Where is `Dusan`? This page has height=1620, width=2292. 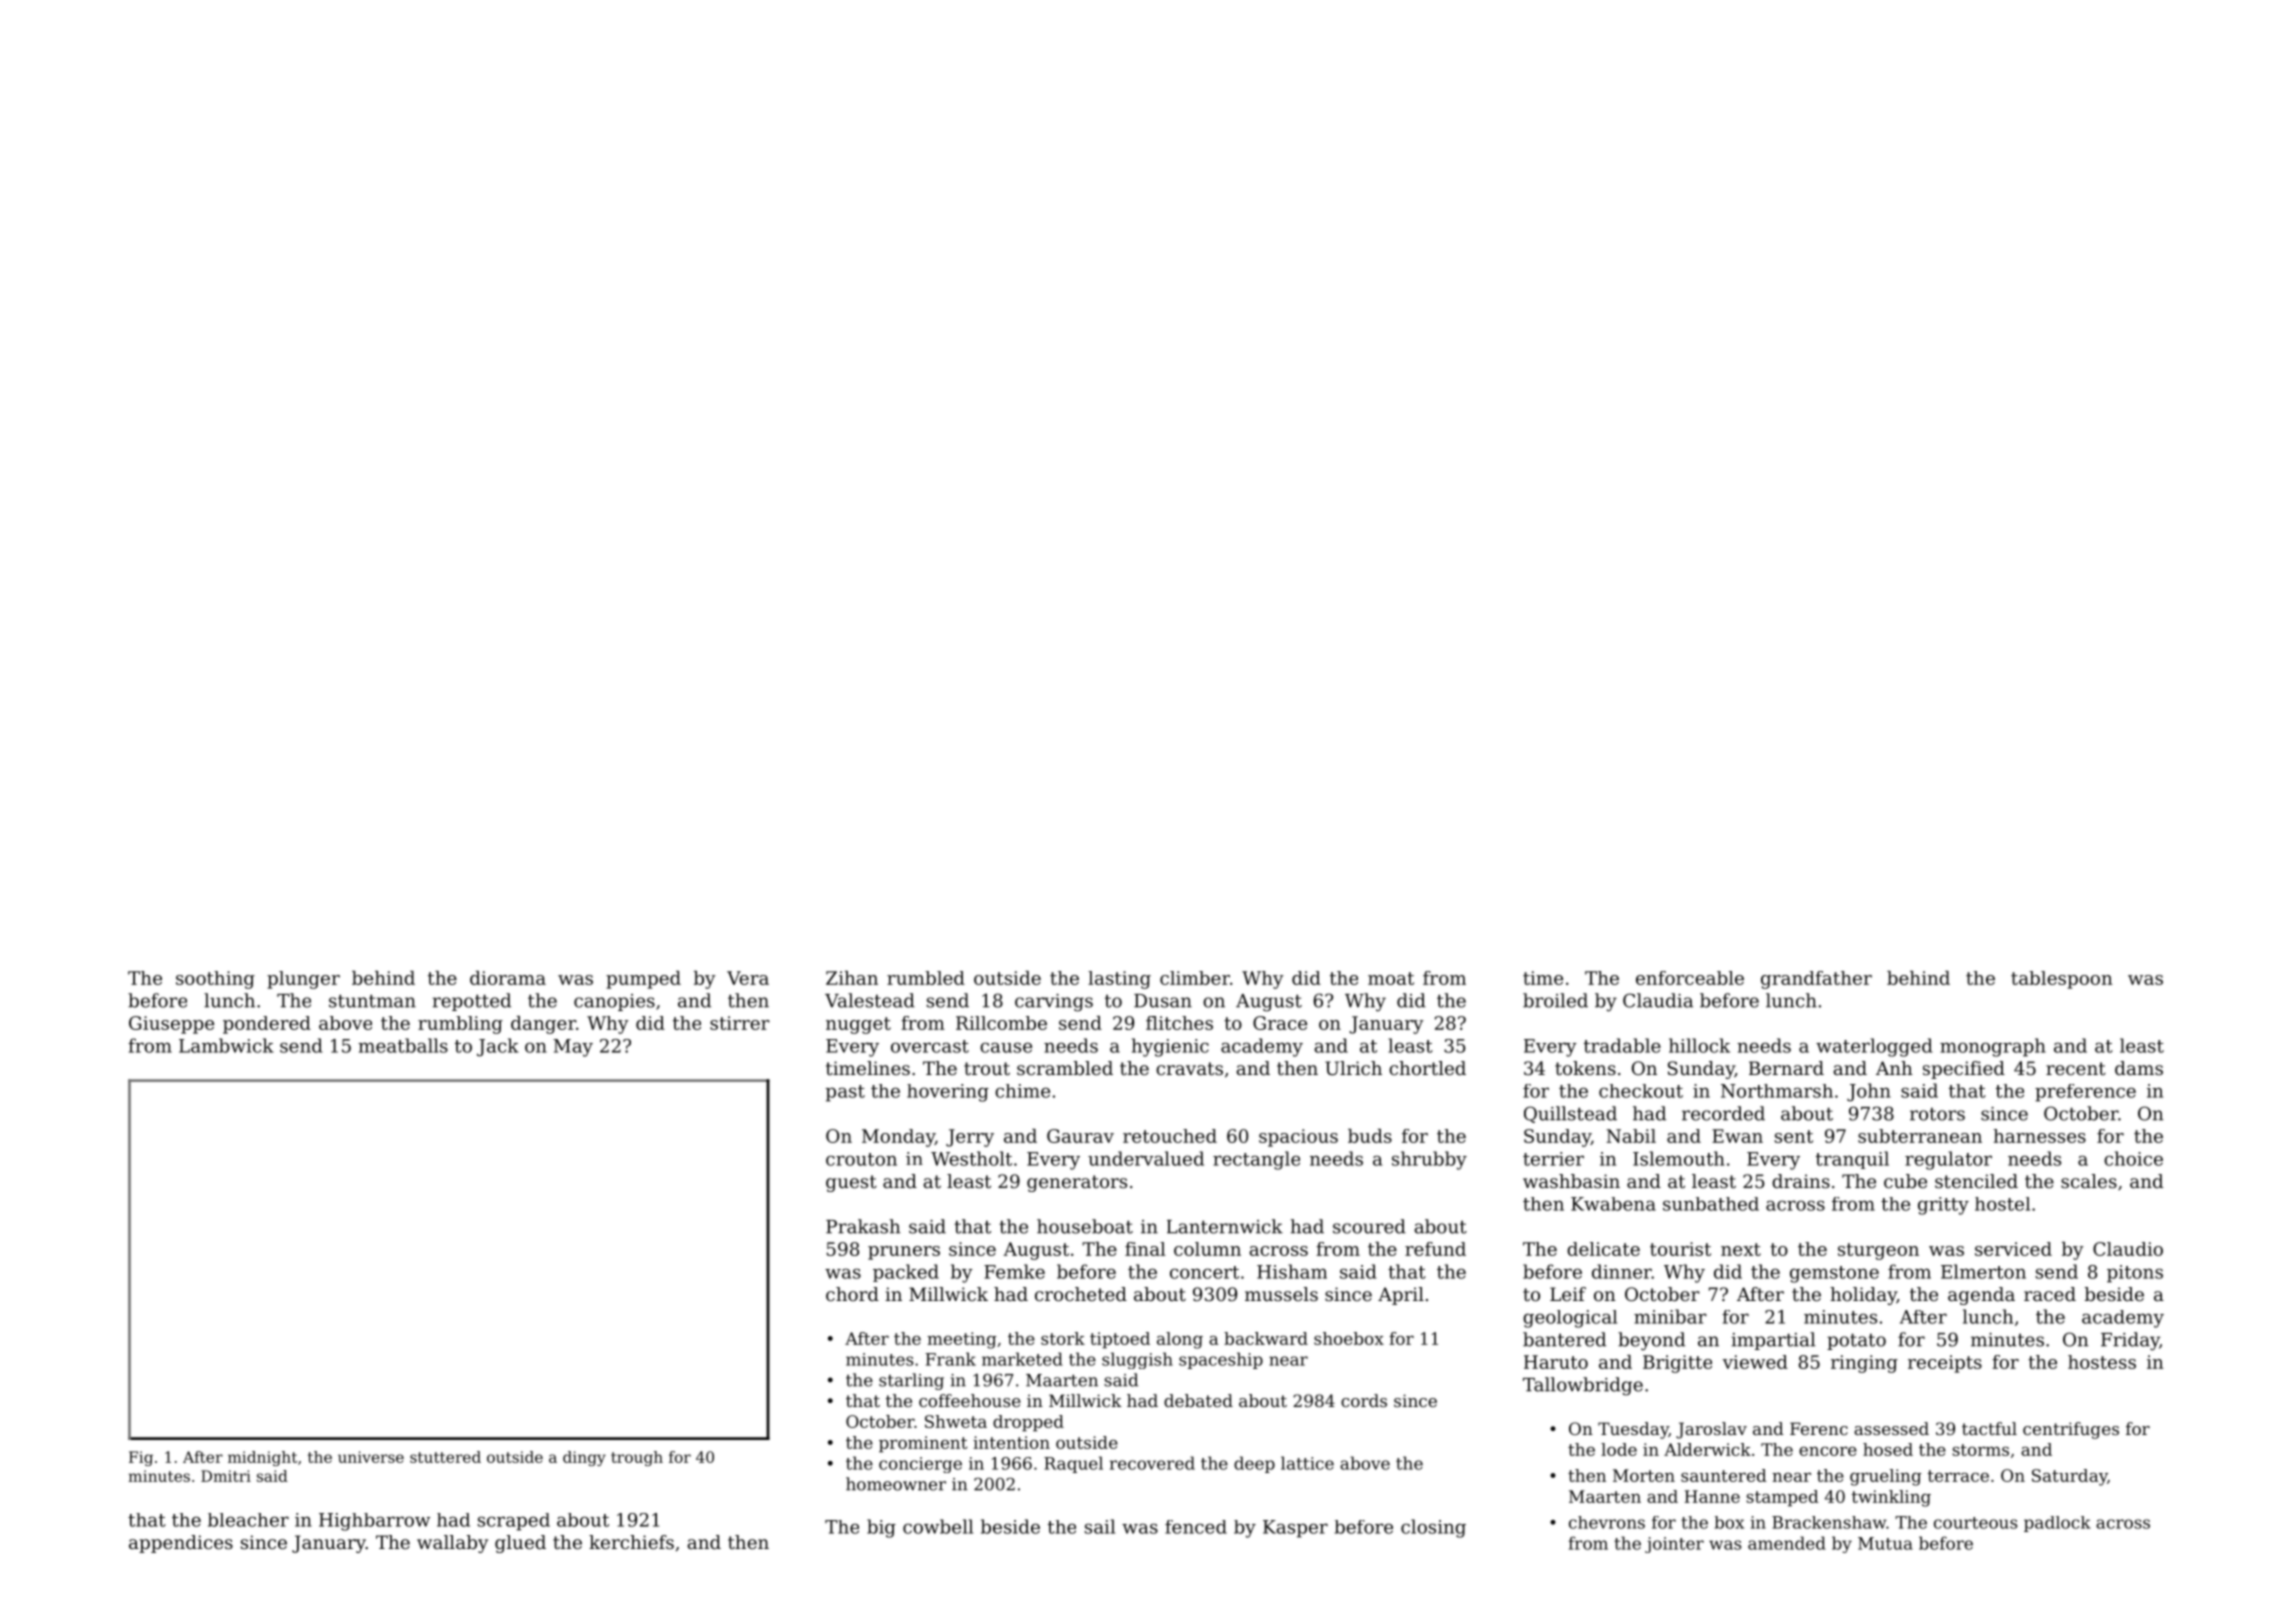 Dusan is located at coordinates (1163, 1001).
